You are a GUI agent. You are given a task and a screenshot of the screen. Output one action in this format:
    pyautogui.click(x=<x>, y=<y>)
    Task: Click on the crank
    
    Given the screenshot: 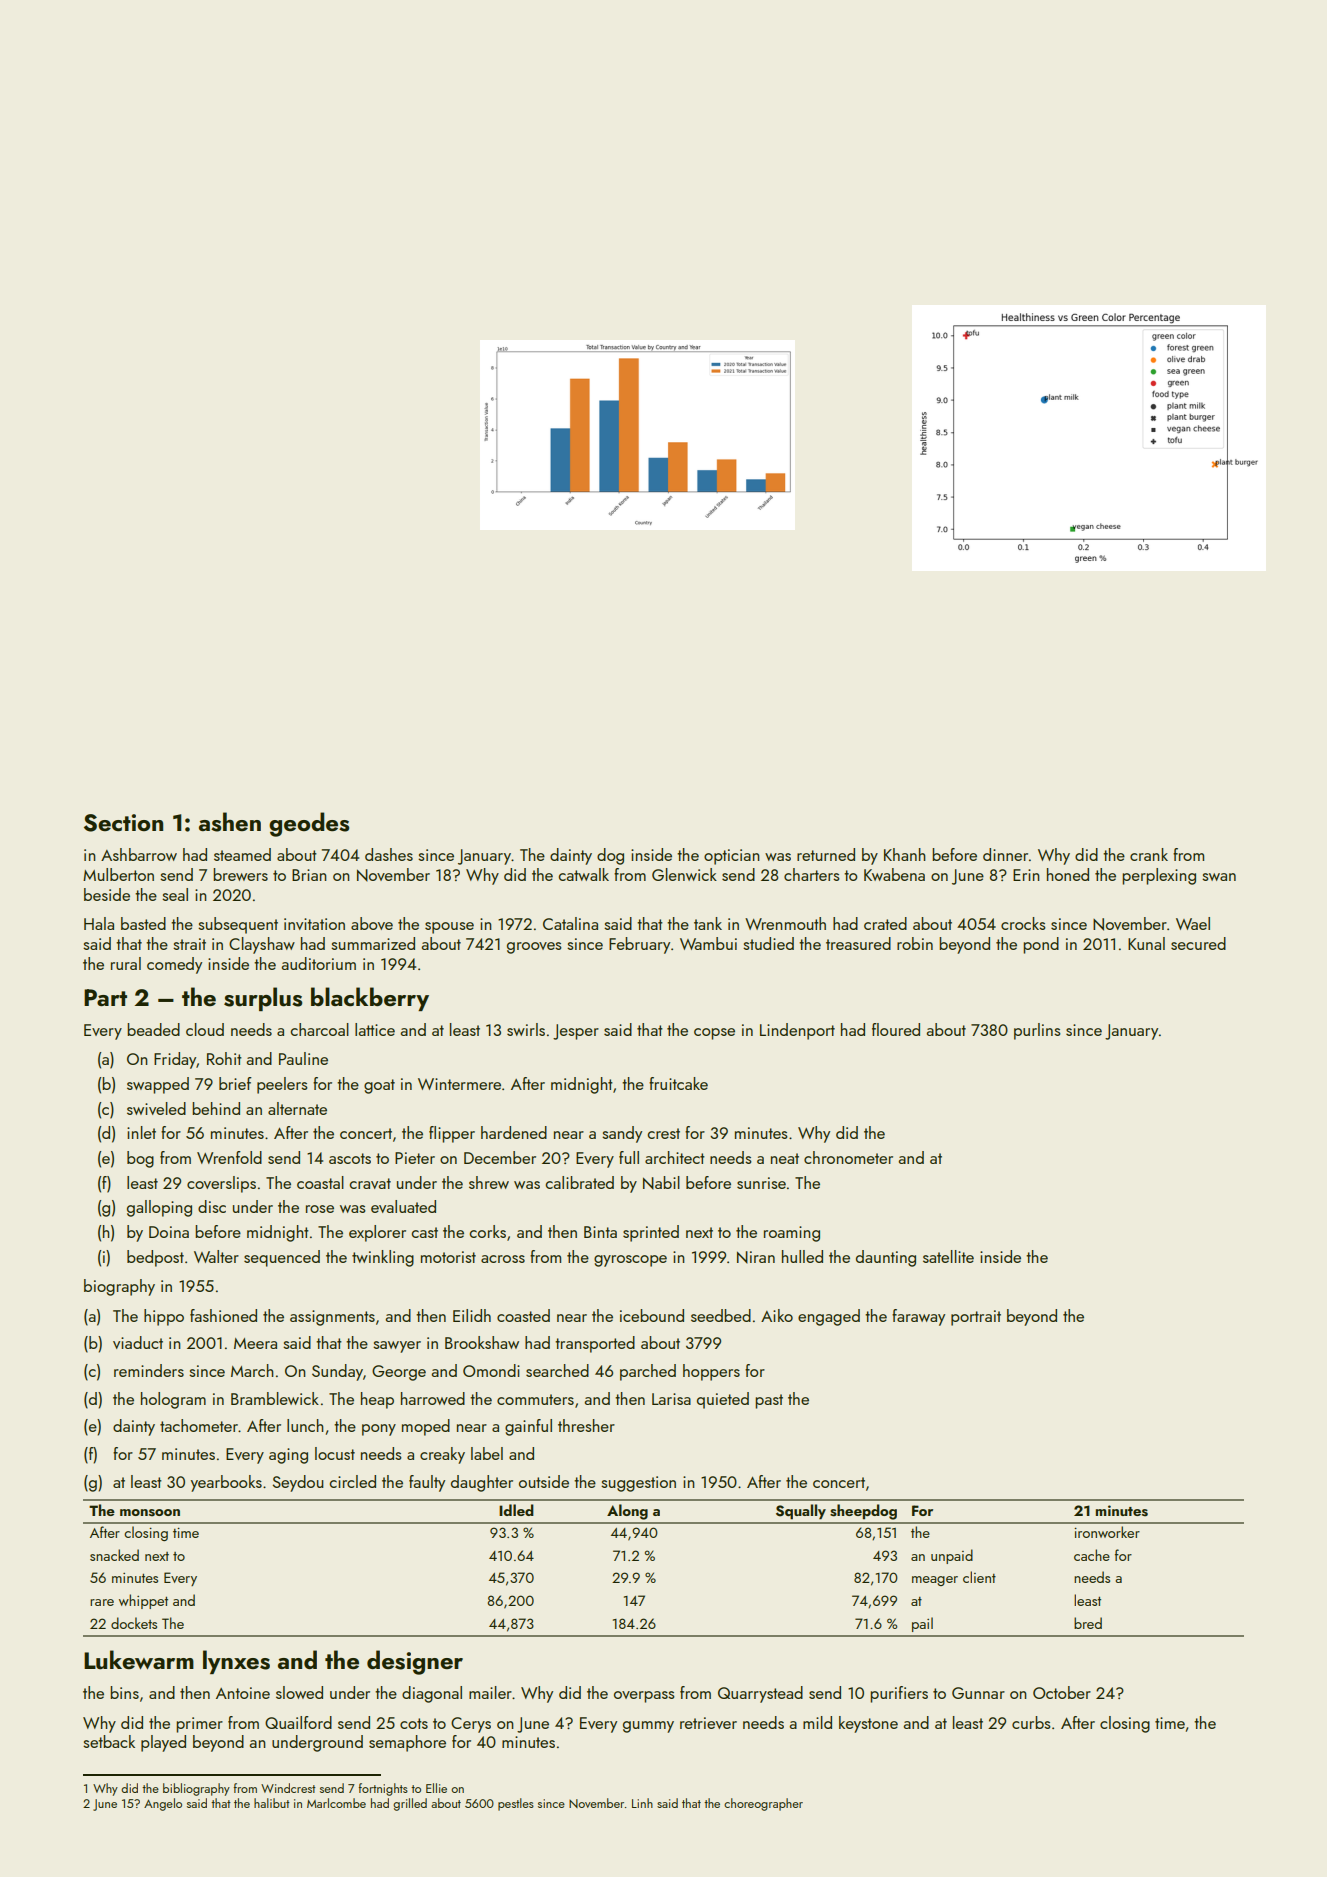 What is the action you would take?
    pyautogui.click(x=1149, y=854)
